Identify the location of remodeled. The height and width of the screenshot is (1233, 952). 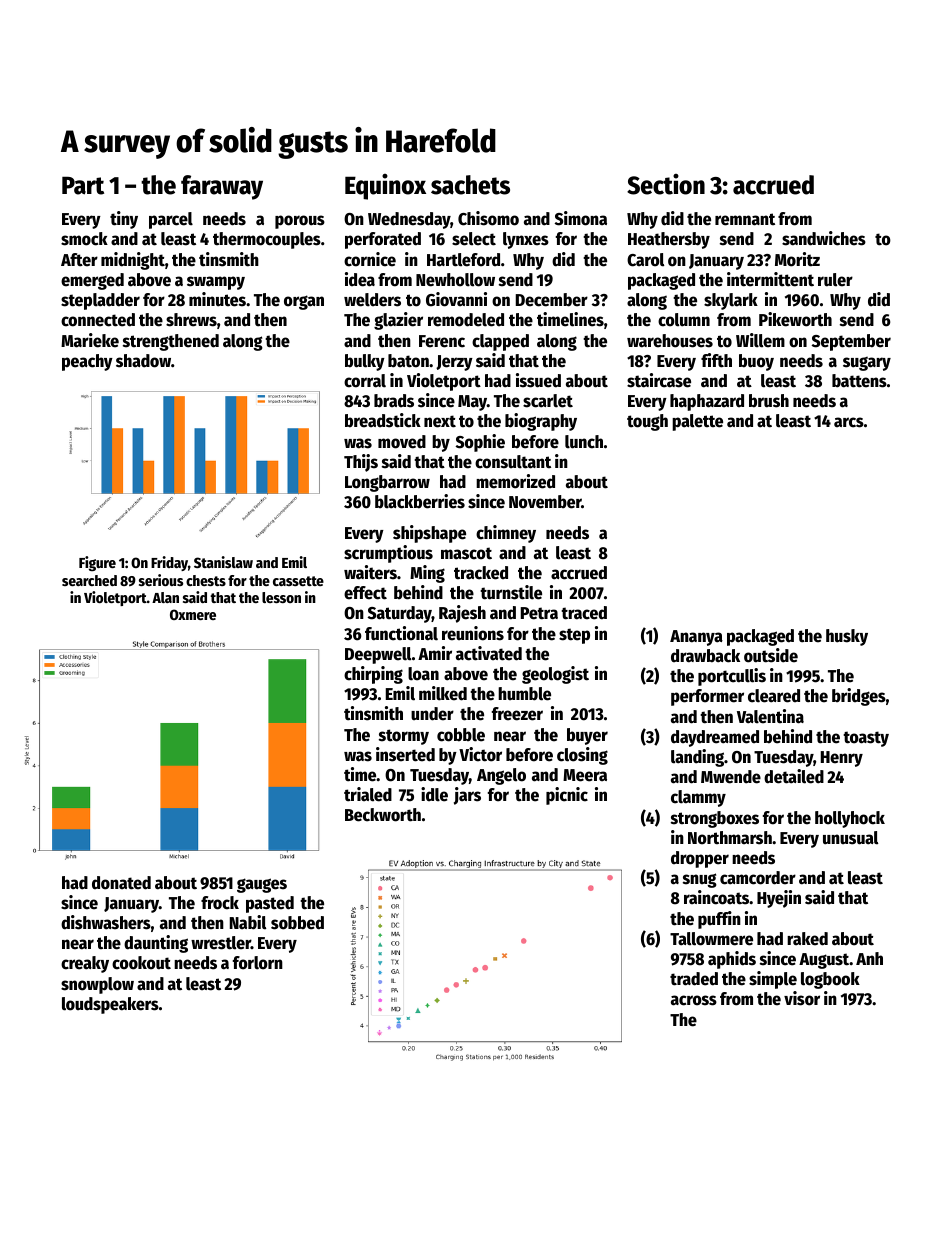
(466, 320).
